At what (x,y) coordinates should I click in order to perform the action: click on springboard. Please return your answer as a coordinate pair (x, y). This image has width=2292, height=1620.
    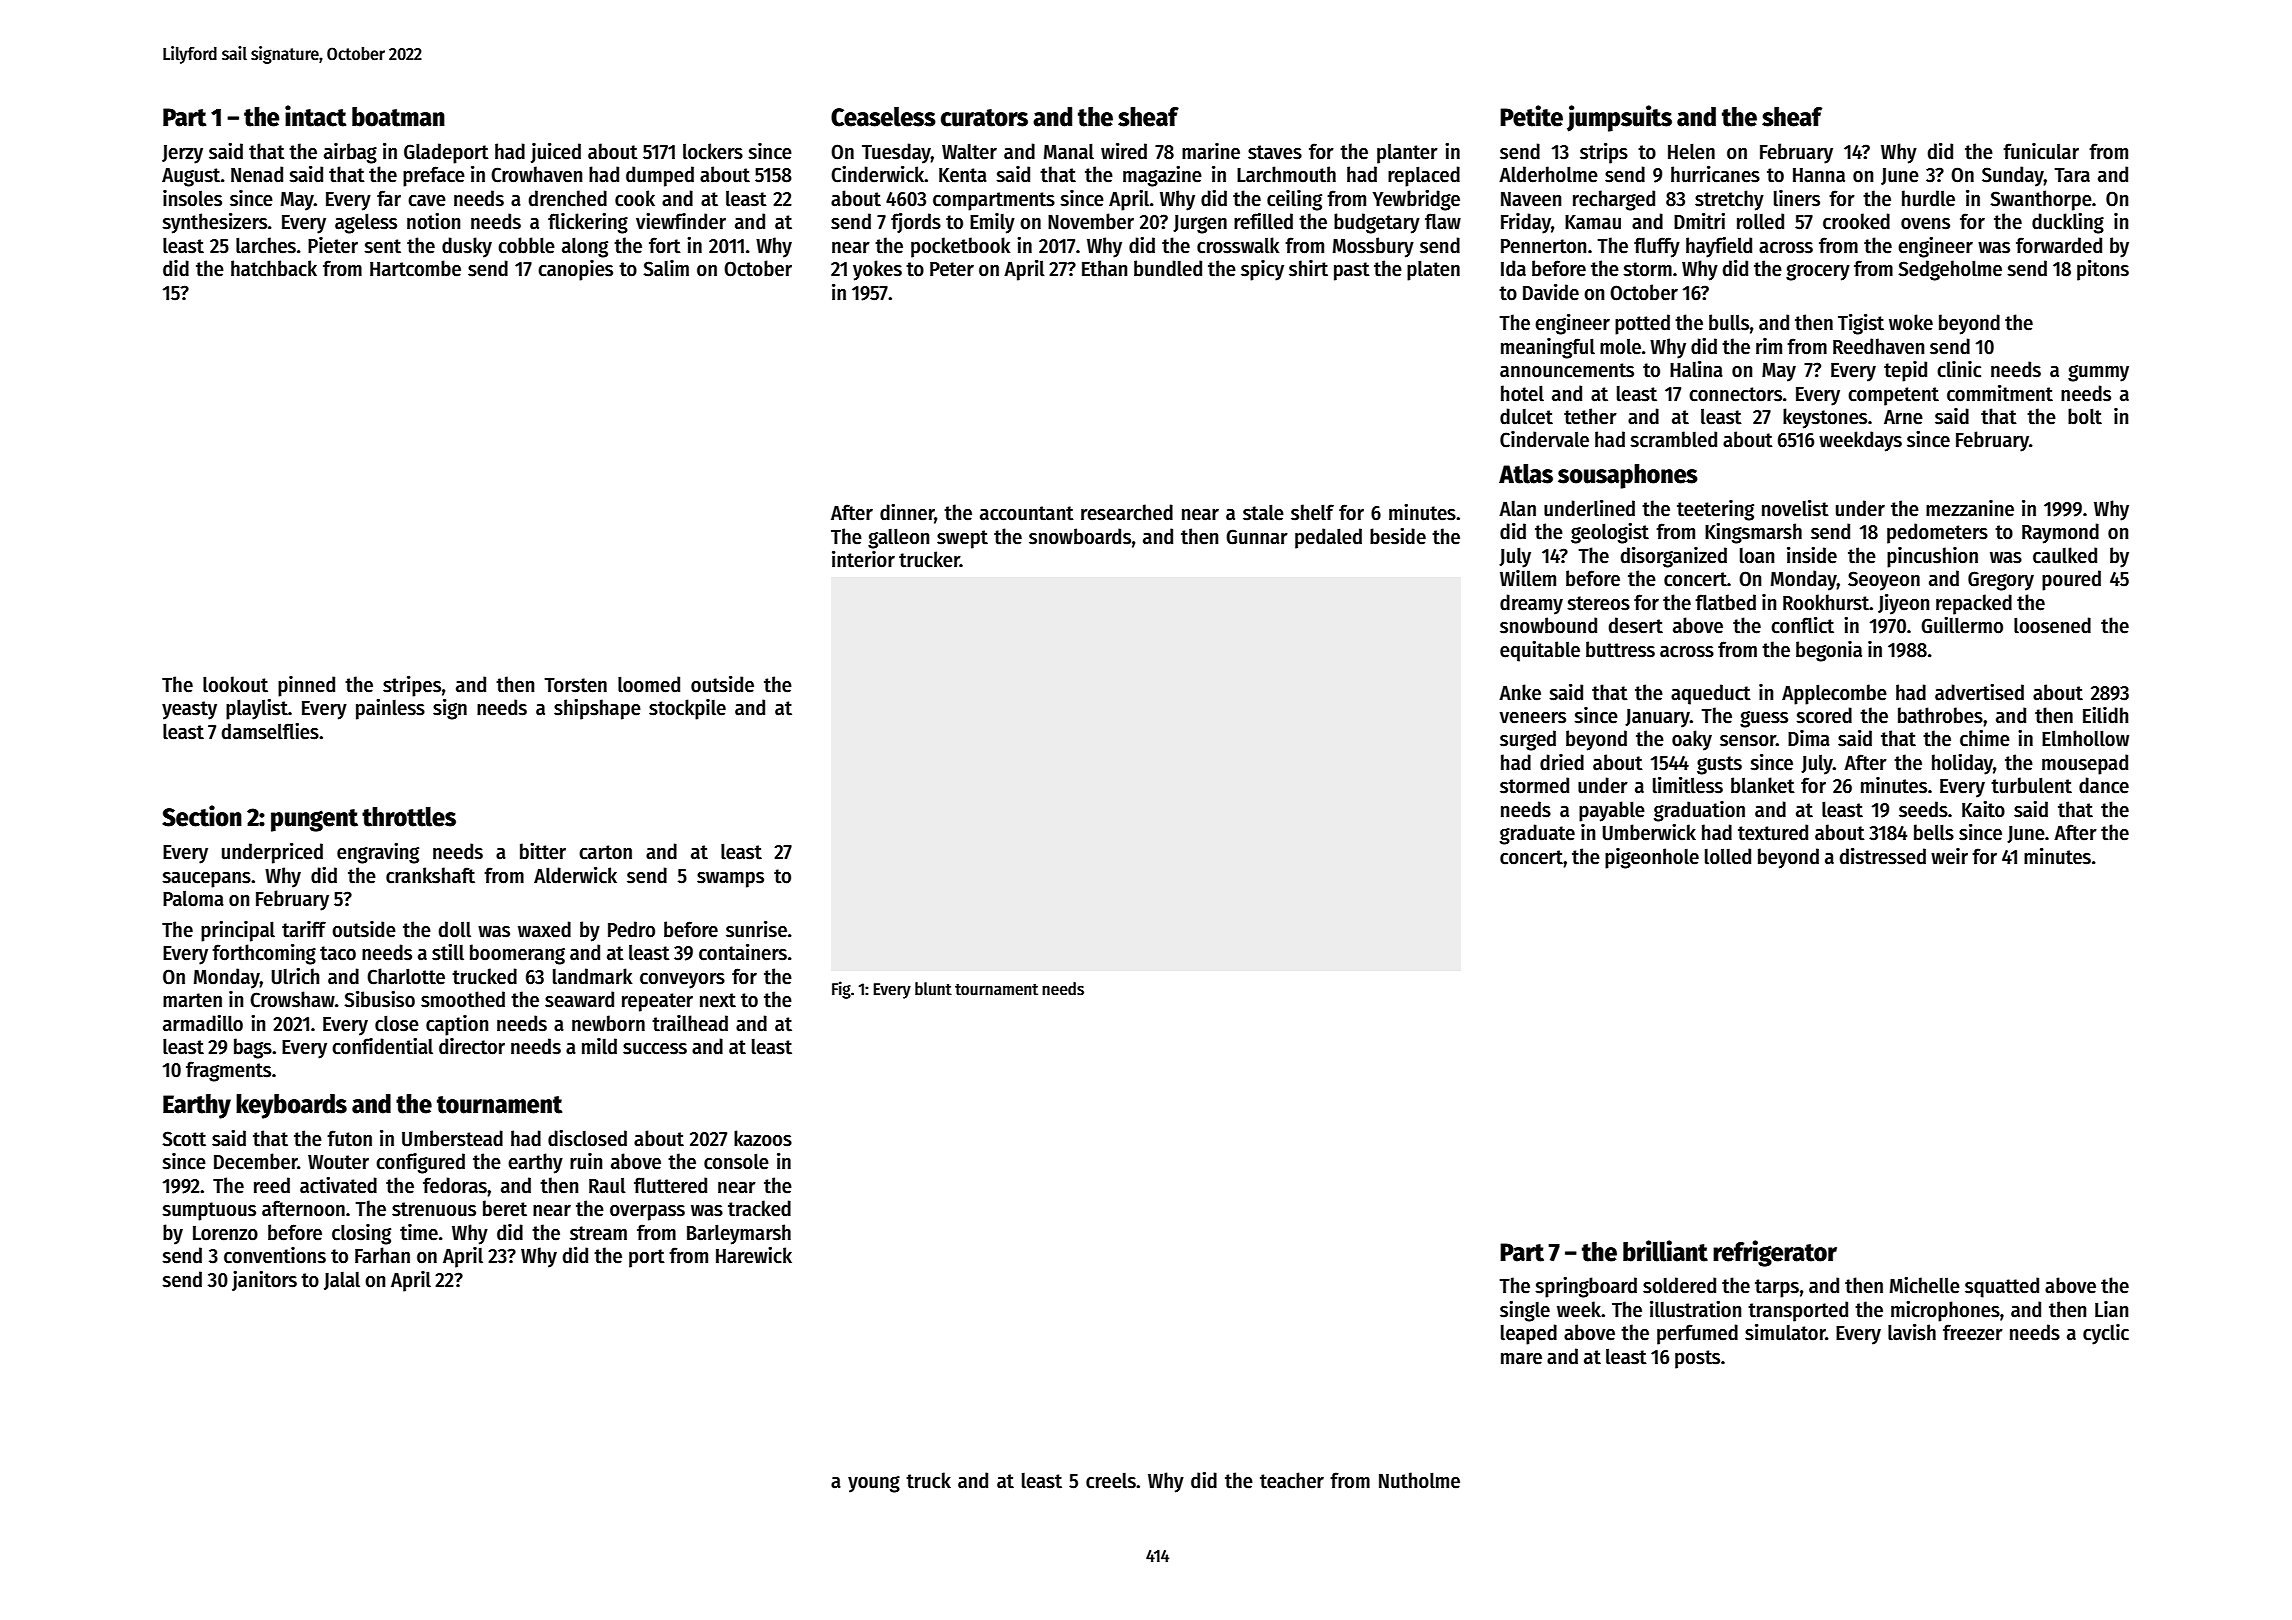
    Looking at the image, I should click on (1586, 1287).
